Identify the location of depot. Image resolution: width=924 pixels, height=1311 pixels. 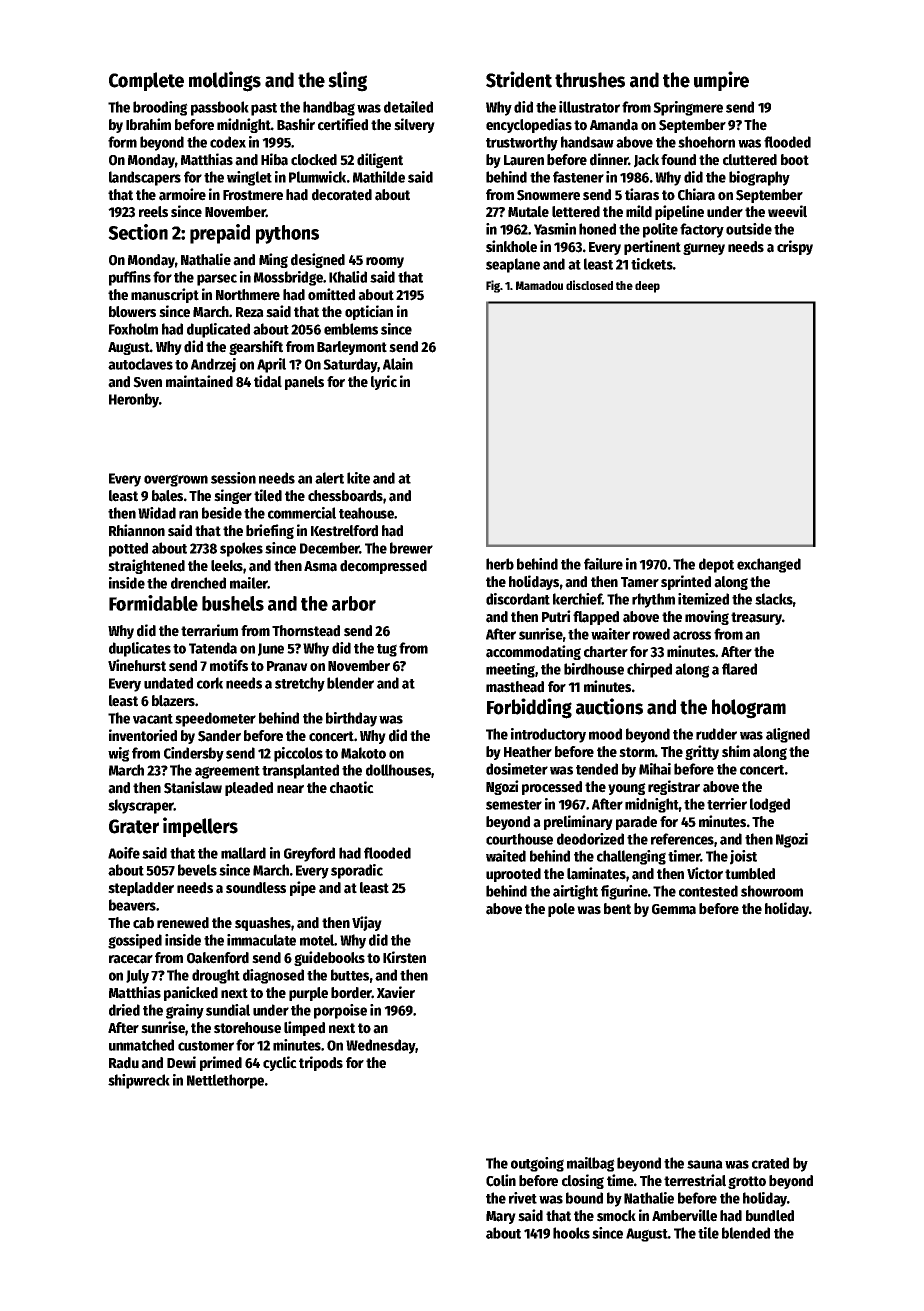
(716, 565).
